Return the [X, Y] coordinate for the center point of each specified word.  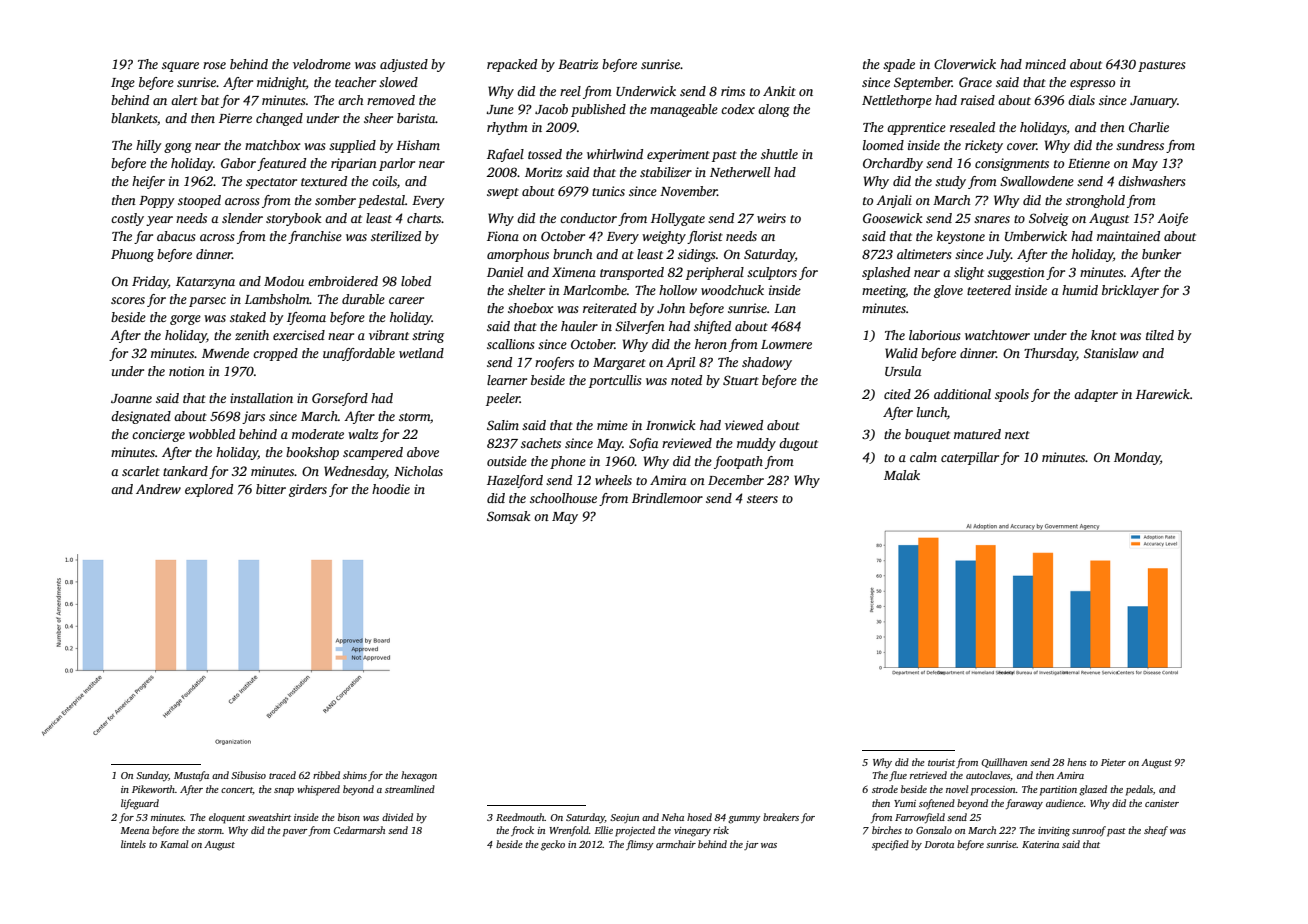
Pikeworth [153, 789]
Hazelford [515, 481]
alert [184, 100]
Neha [672, 817]
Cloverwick [965, 64]
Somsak [508, 516]
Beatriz [578, 64]
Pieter [1113, 762]
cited [897, 394]
